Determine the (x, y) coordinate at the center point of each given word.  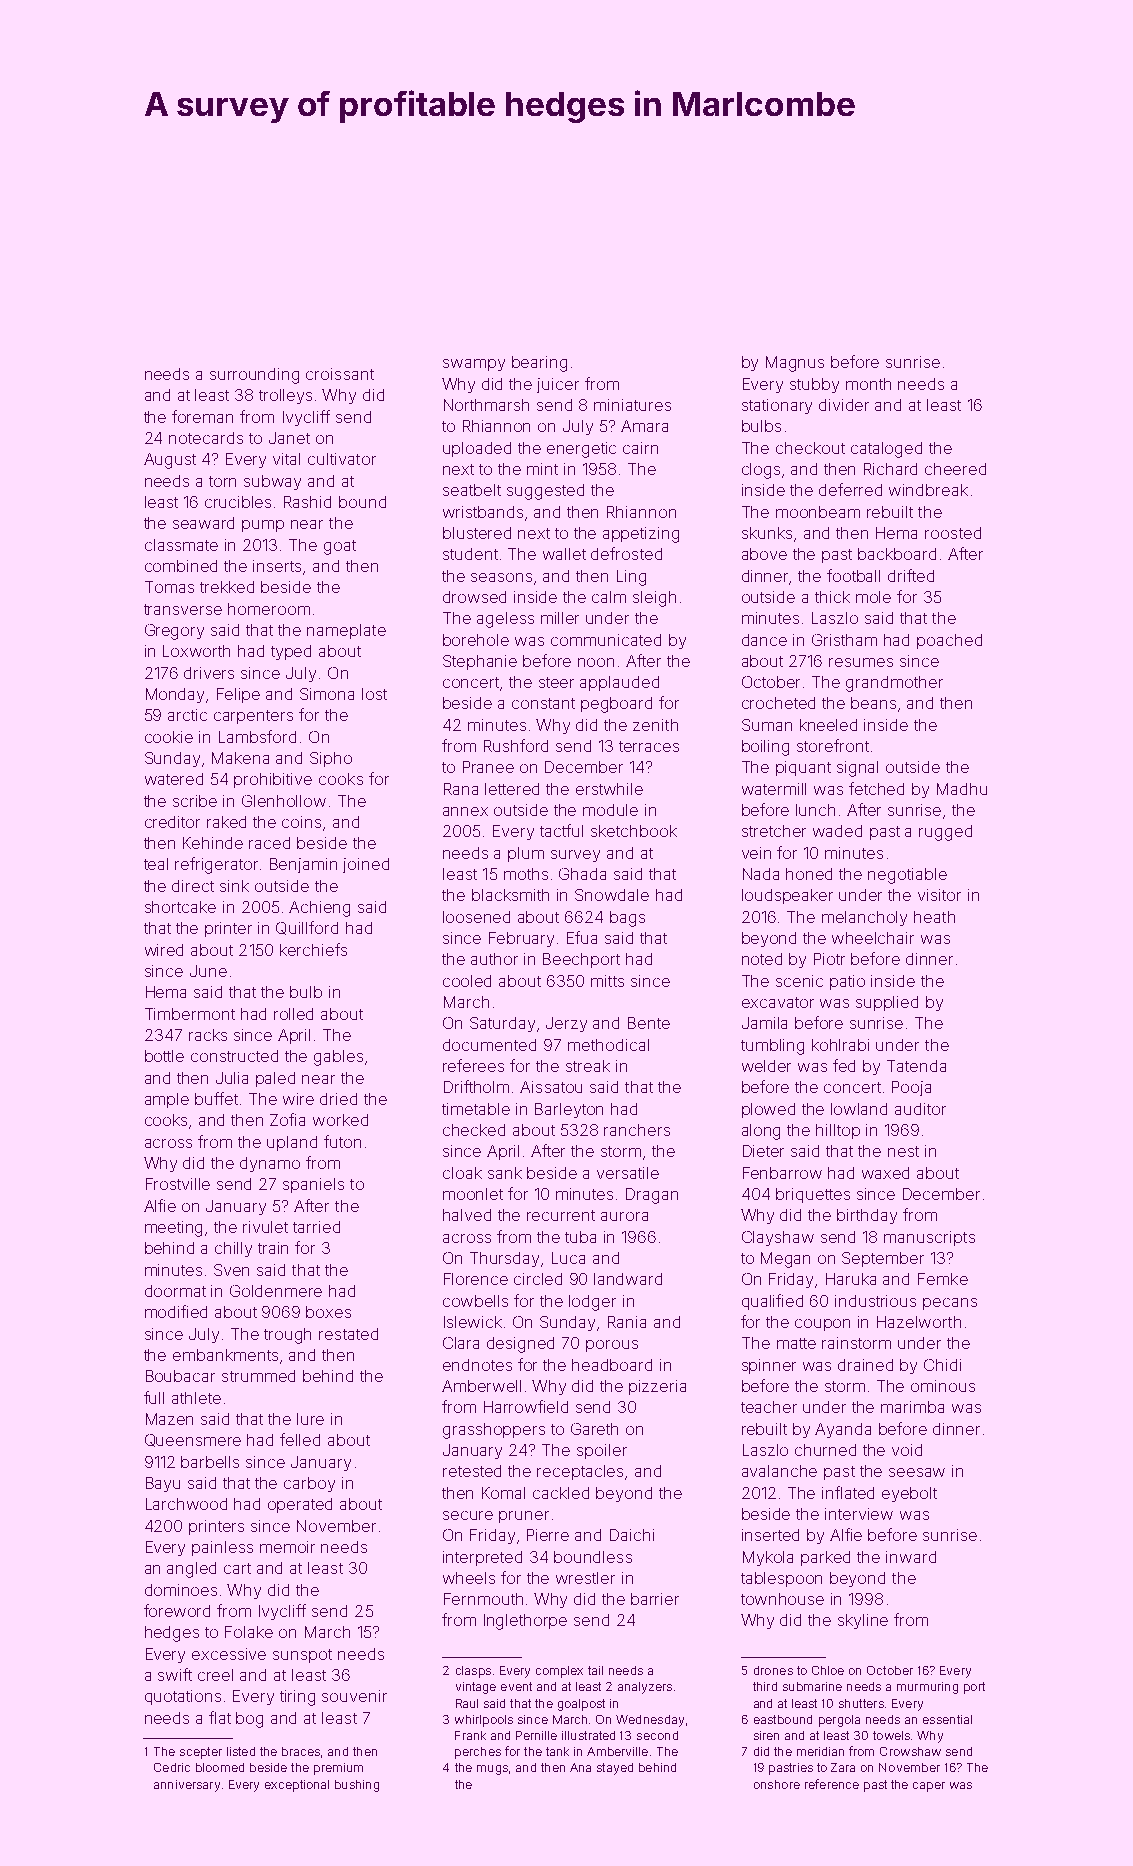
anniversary (187, 1786)
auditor (920, 1109)
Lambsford (257, 736)
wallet (564, 554)
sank (505, 1173)
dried (338, 1099)
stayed (615, 1769)
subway (272, 482)
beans (873, 703)
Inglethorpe (525, 1622)
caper (929, 1787)
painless (222, 1548)
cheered (955, 469)
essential (947, 1719)
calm (609, 597)
